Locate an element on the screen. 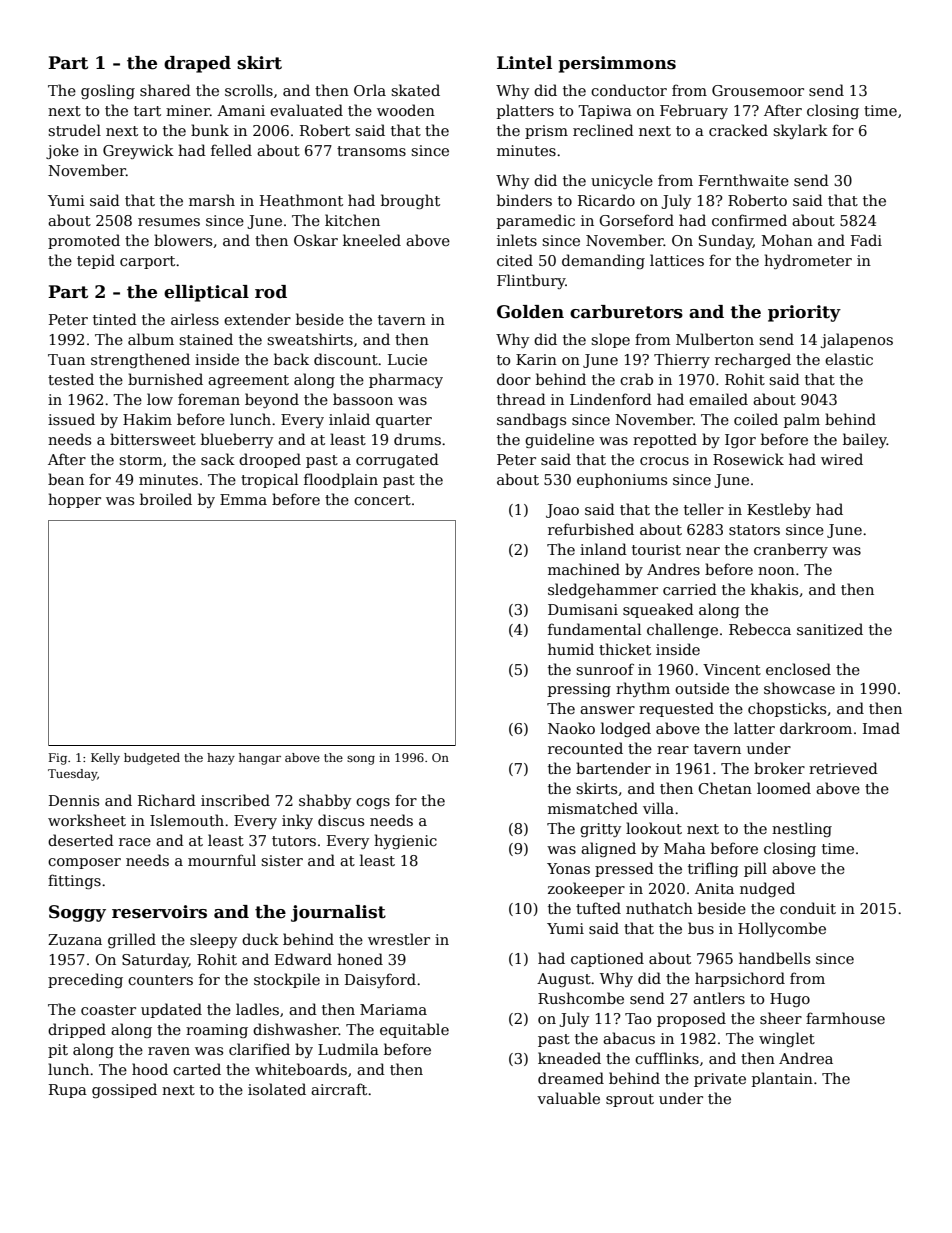  equitable is located at coordinates (414, 1030).
